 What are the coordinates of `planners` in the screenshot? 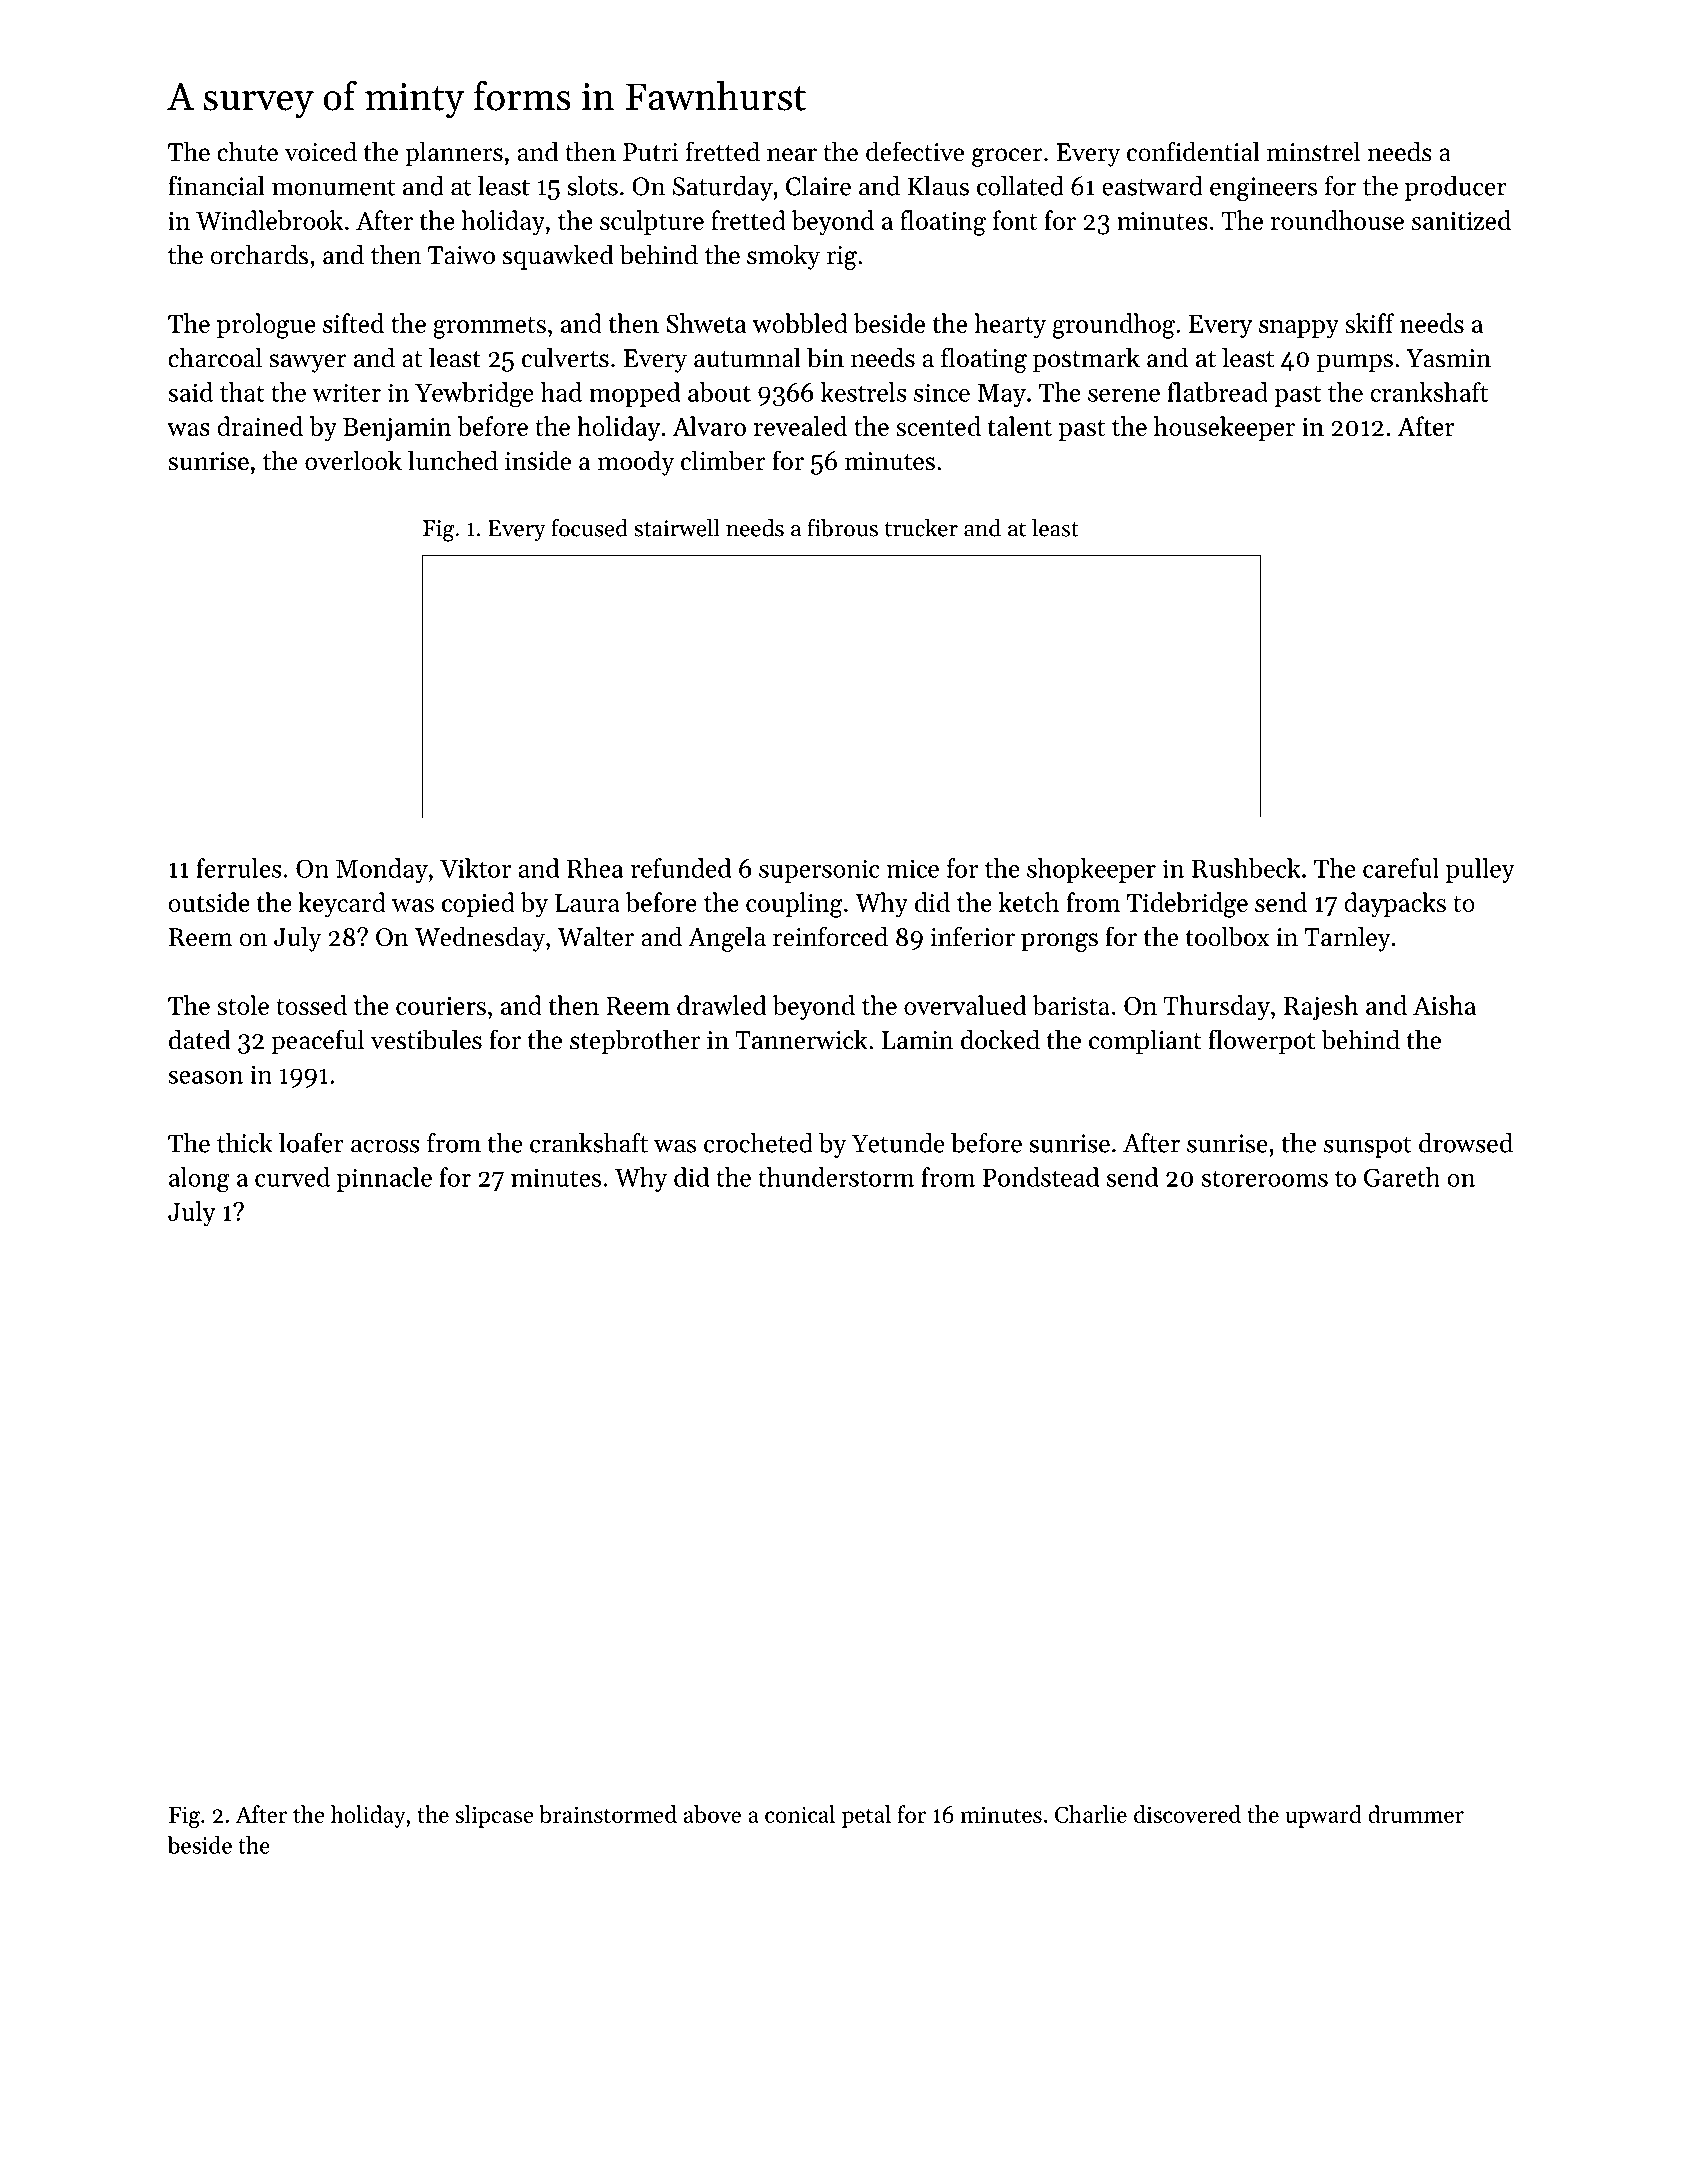 It's located at (454, 154).
